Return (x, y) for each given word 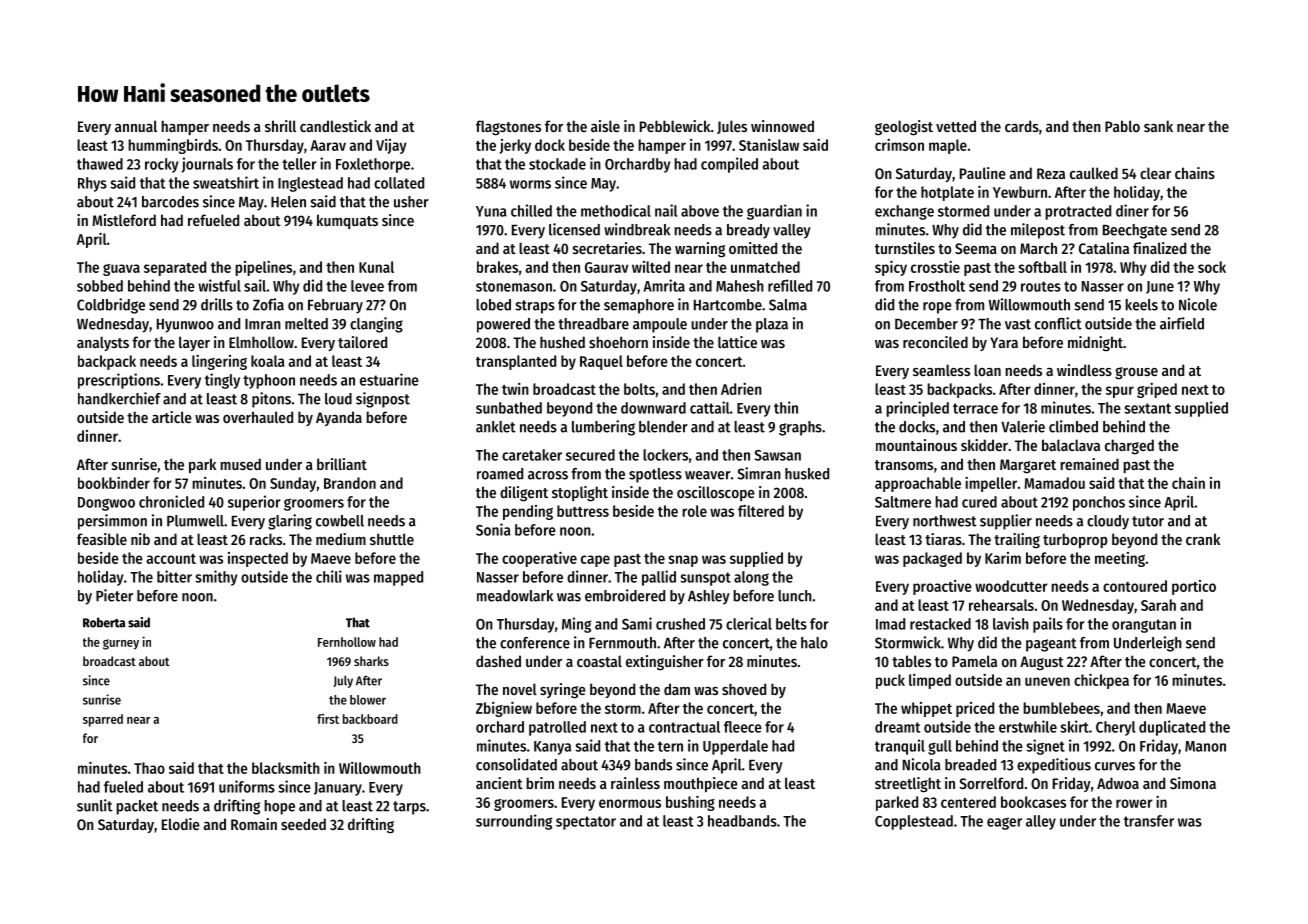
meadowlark (515, 596)
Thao (149, 768)
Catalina (1104, 248)
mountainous (916, 445)
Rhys (92, 184)
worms (530, 184)
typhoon (269, 381)
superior (254, 503)
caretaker (532, 455)
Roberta (104, 622)
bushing (690, 803)
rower (1134, 803)
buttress (583, 511)
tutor (1148, 521)
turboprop (1075, 540)
